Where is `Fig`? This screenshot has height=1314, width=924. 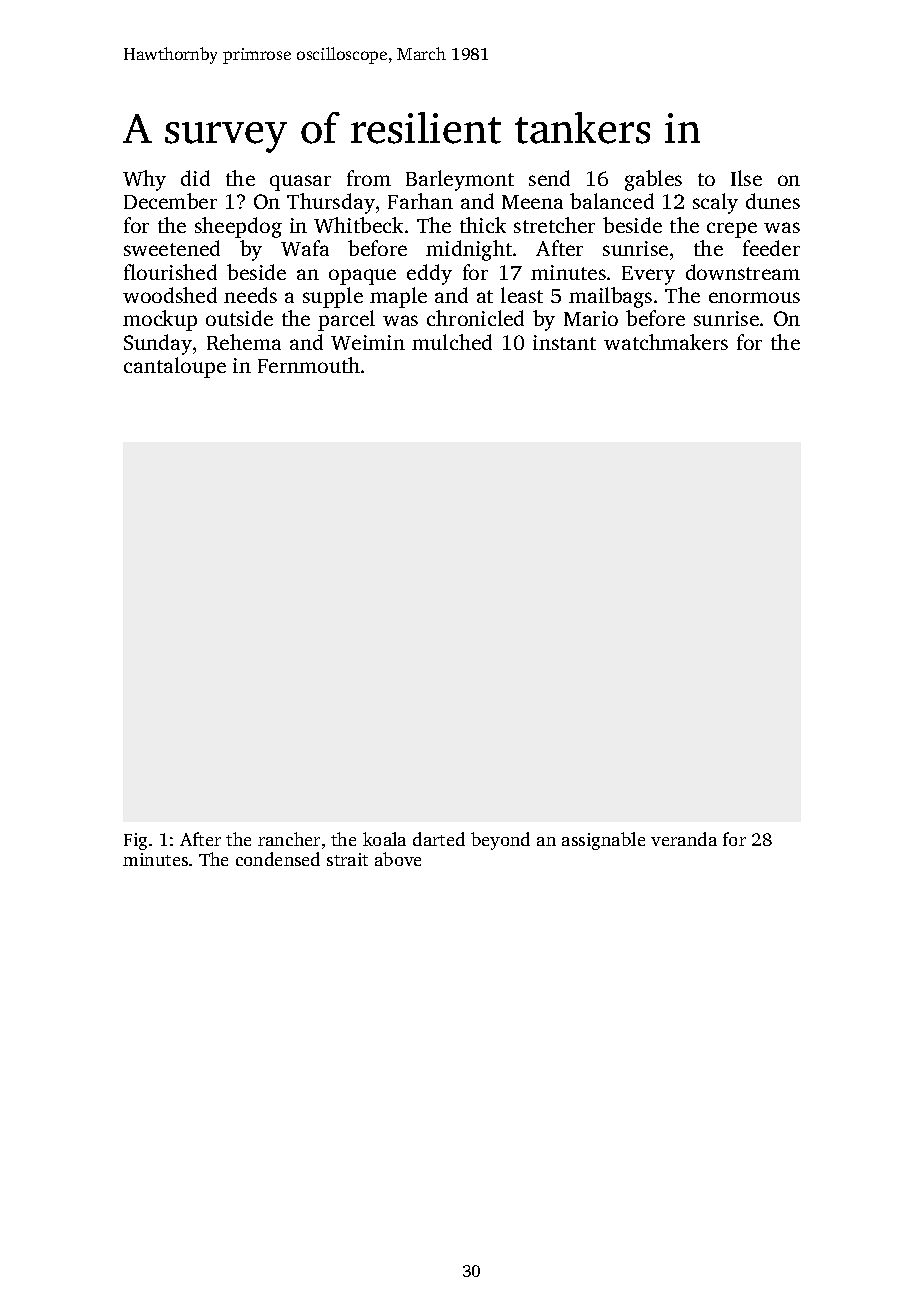 Fig is located at coordinates (135, 841).
